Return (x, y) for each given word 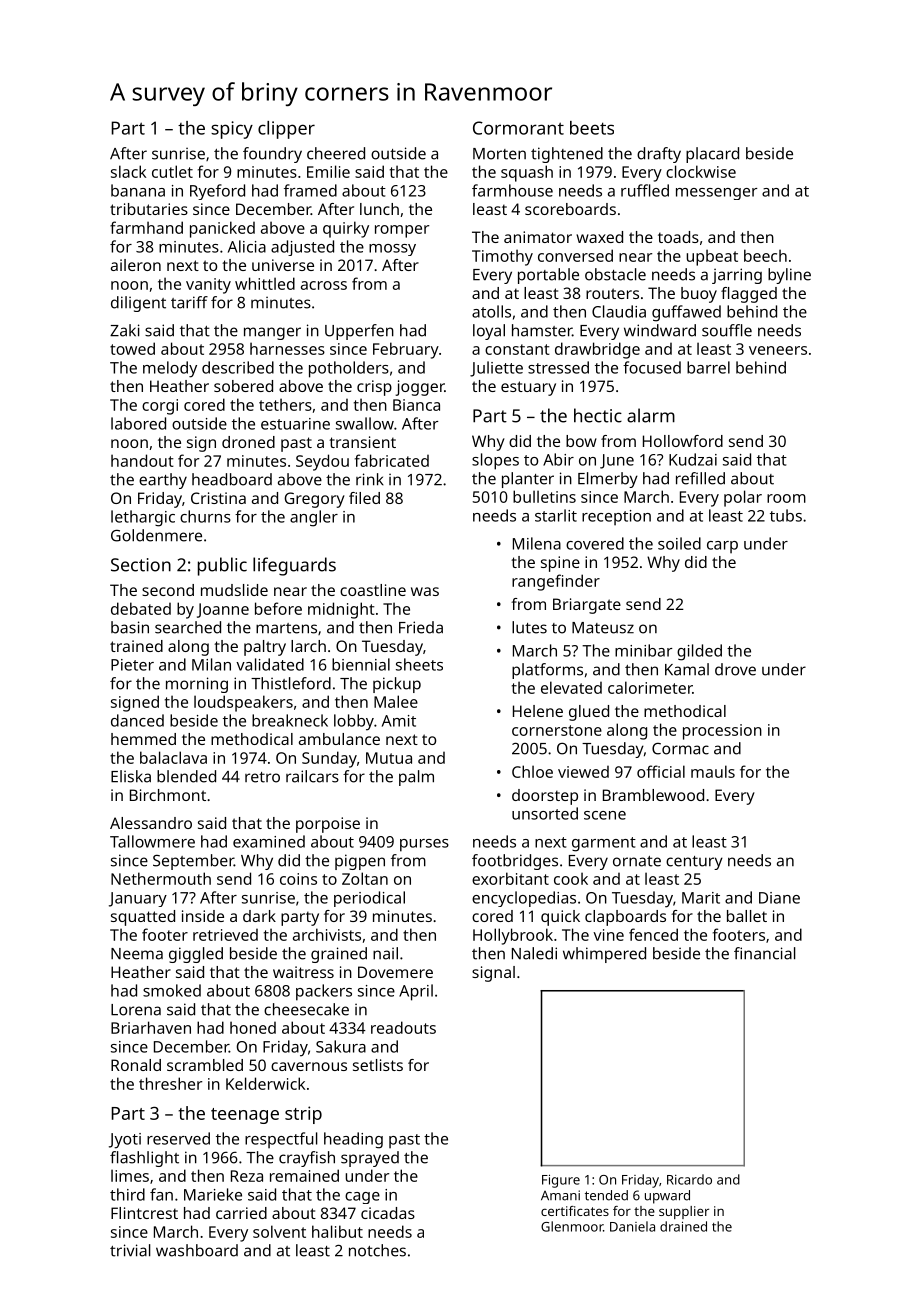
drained (683, 1226)
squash (527, 173)
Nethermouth (161, 878)
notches (377, 1250)
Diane (779, 898)
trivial (130, 1250)
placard (712, 155)
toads (678, 237)
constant (517, 349)
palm (416, 778)
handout (142, 460)
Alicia (247, 246)
